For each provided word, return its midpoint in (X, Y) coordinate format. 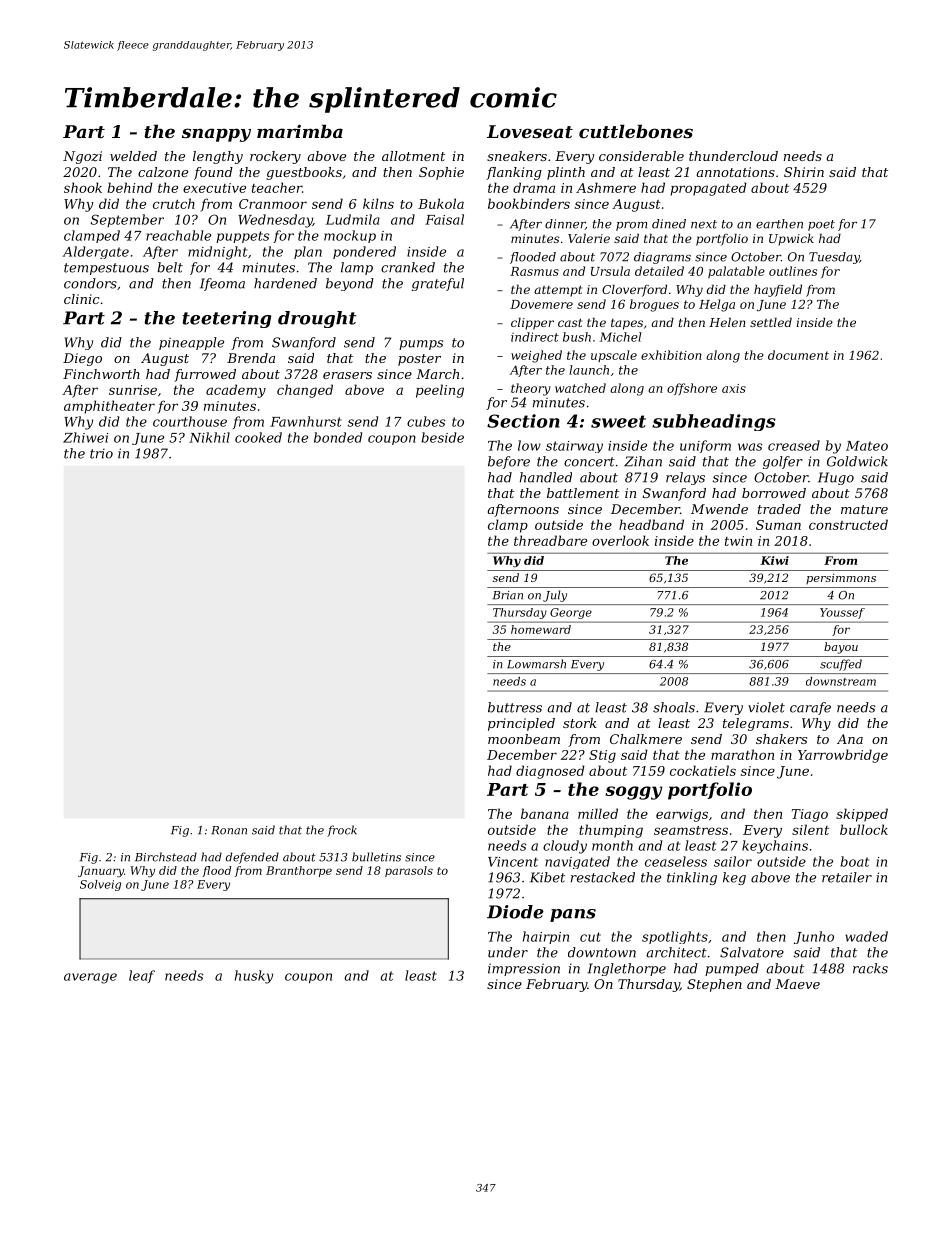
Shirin (804, 172)
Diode (515, 912)
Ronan (229, 830)
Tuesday (834, 258)
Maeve (797, 984)
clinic (81, 299)
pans (573, 915)
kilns (378, 203)
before (509, 462)
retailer (847, 877)
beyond (350, 284)
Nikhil (209, 437)
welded (133, 156)
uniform (705, 446)
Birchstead (166, 857)
